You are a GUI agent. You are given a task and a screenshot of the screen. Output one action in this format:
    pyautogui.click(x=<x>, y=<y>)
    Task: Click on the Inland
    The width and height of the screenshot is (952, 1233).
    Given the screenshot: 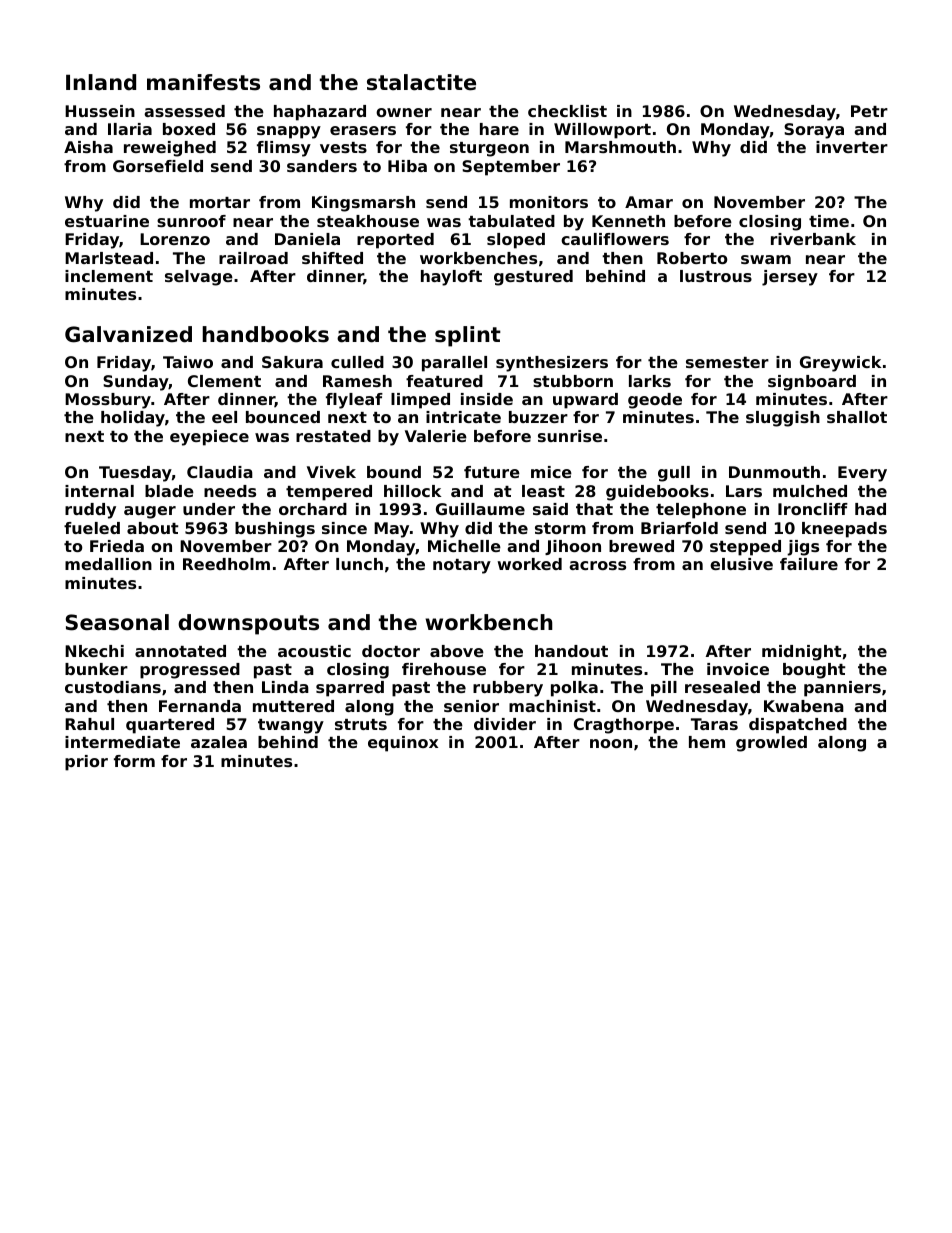 What is the action you would take?
    pyautogui.click(x=101, y=82)
